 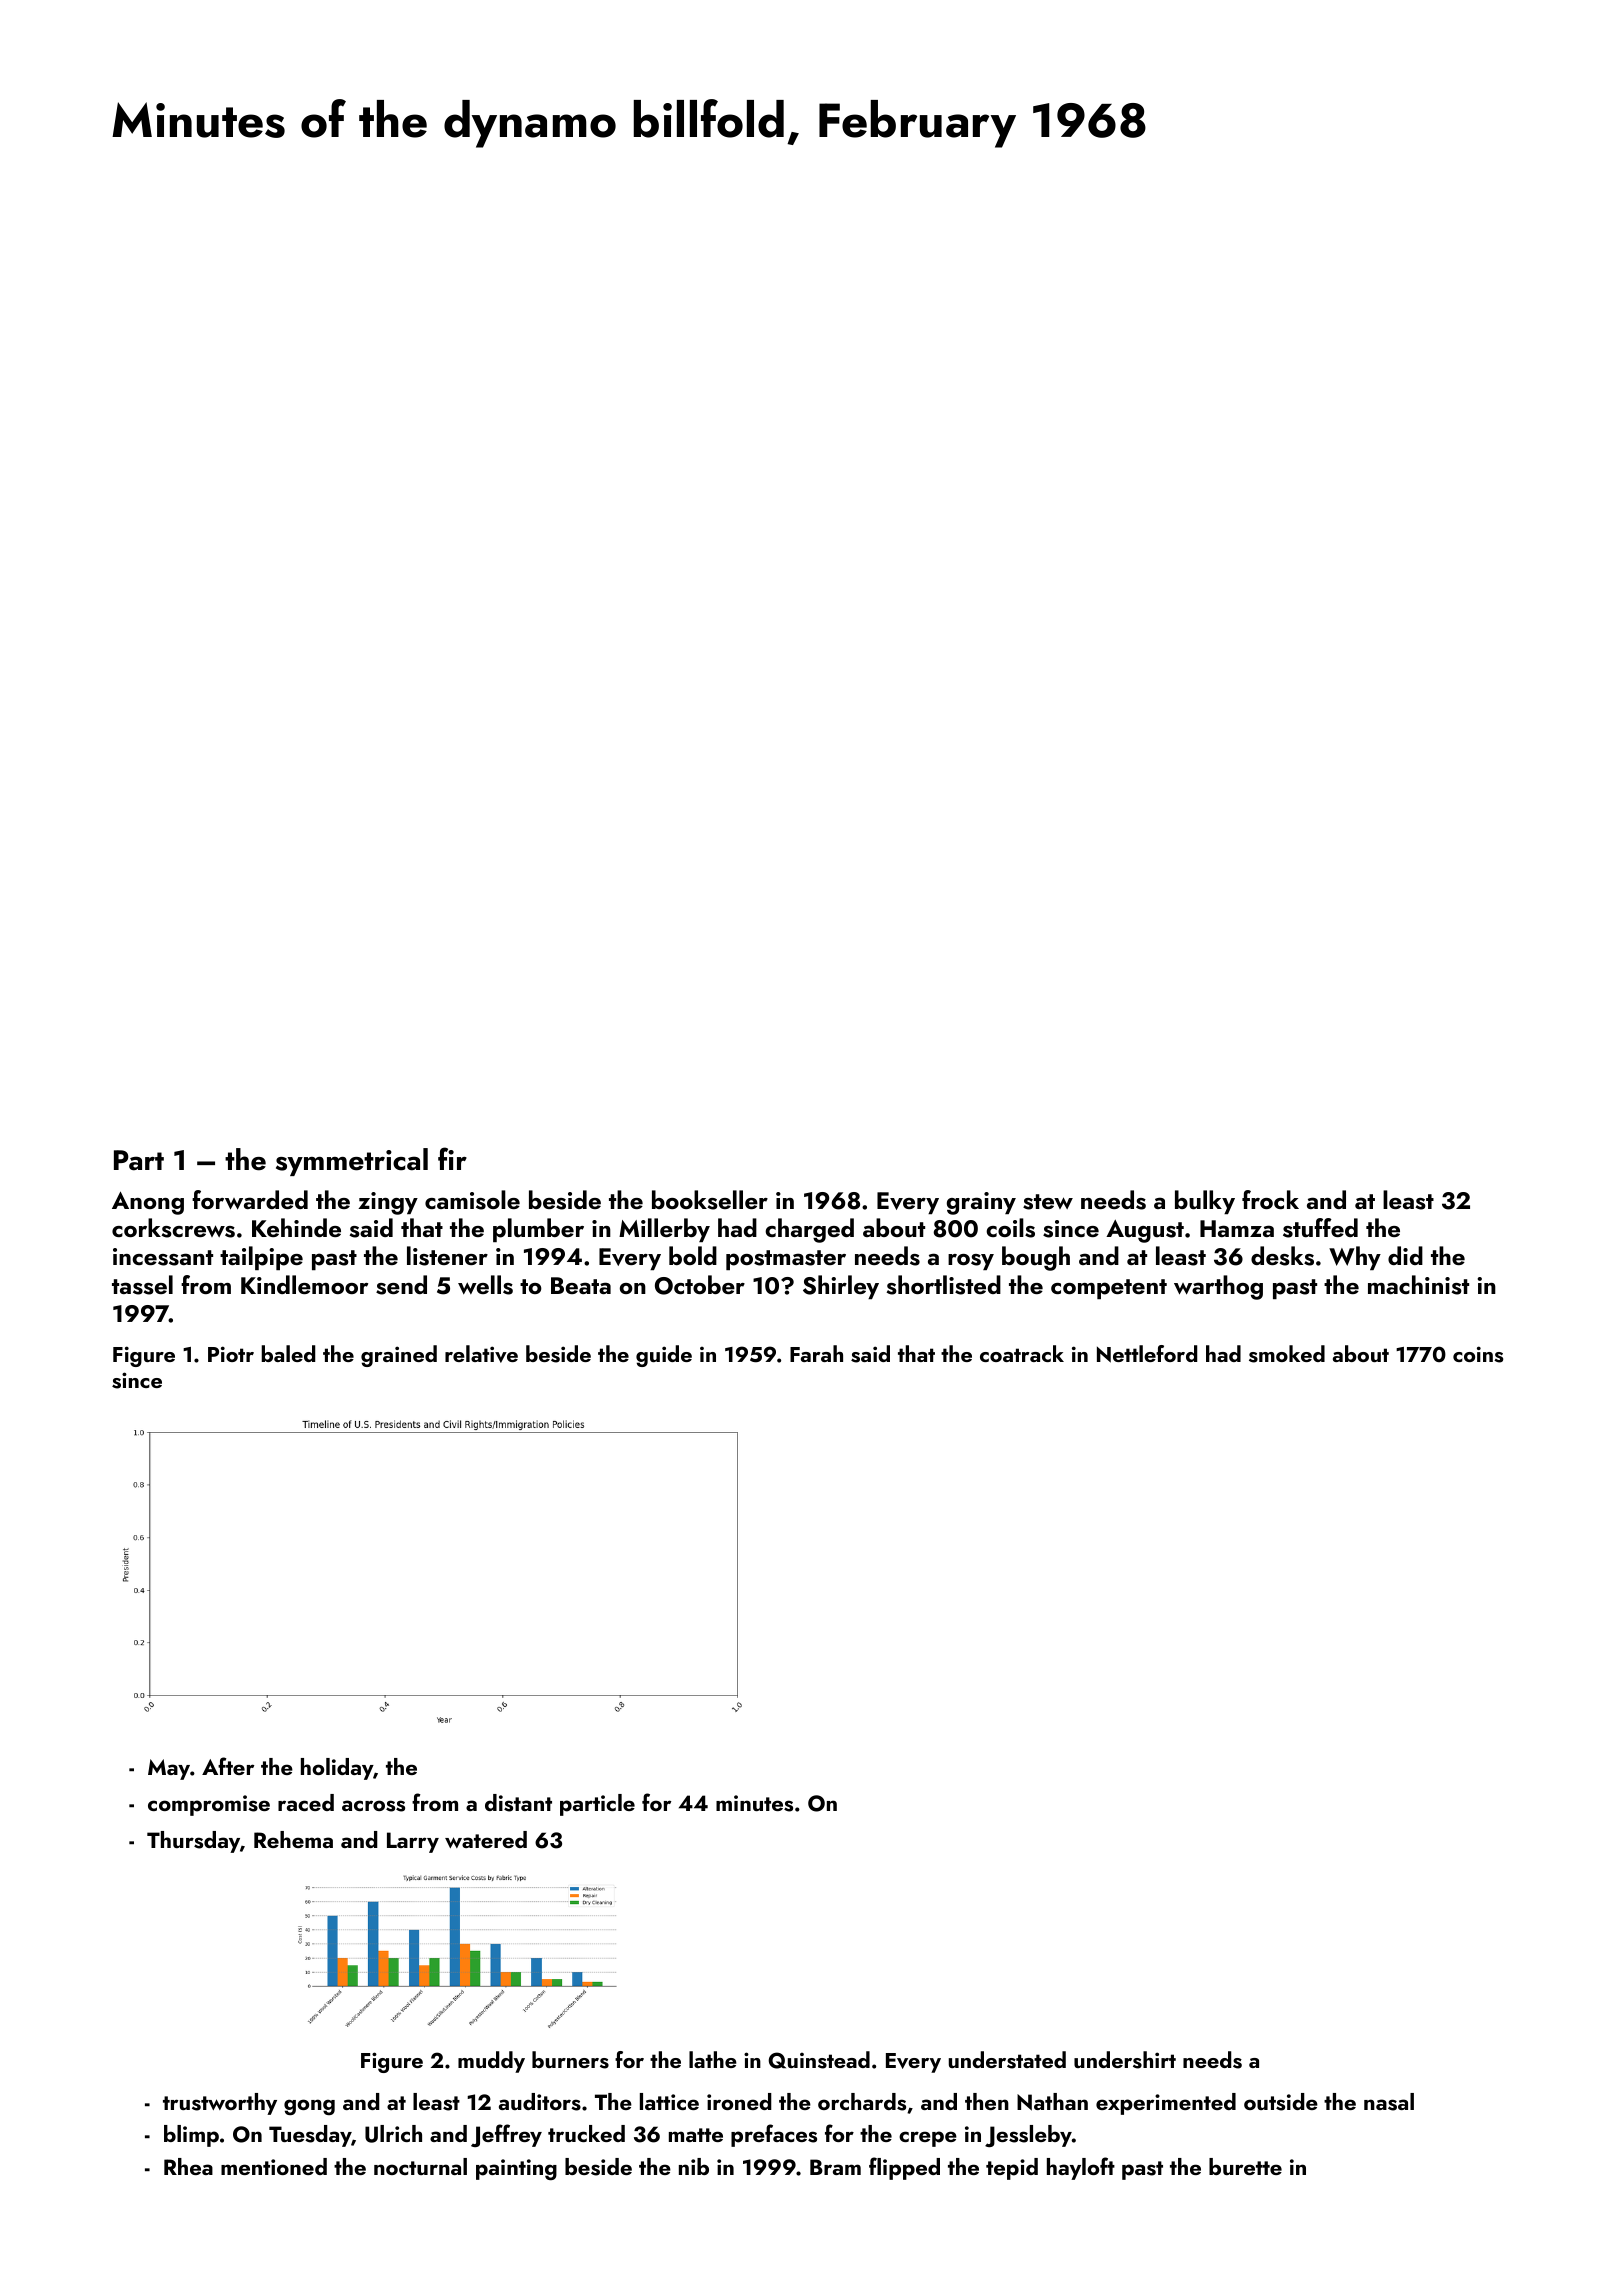 What do you see at coordinates (231, 1354) in the screenshot?
I see `Piotr` at bounding box center [231, 1354].
